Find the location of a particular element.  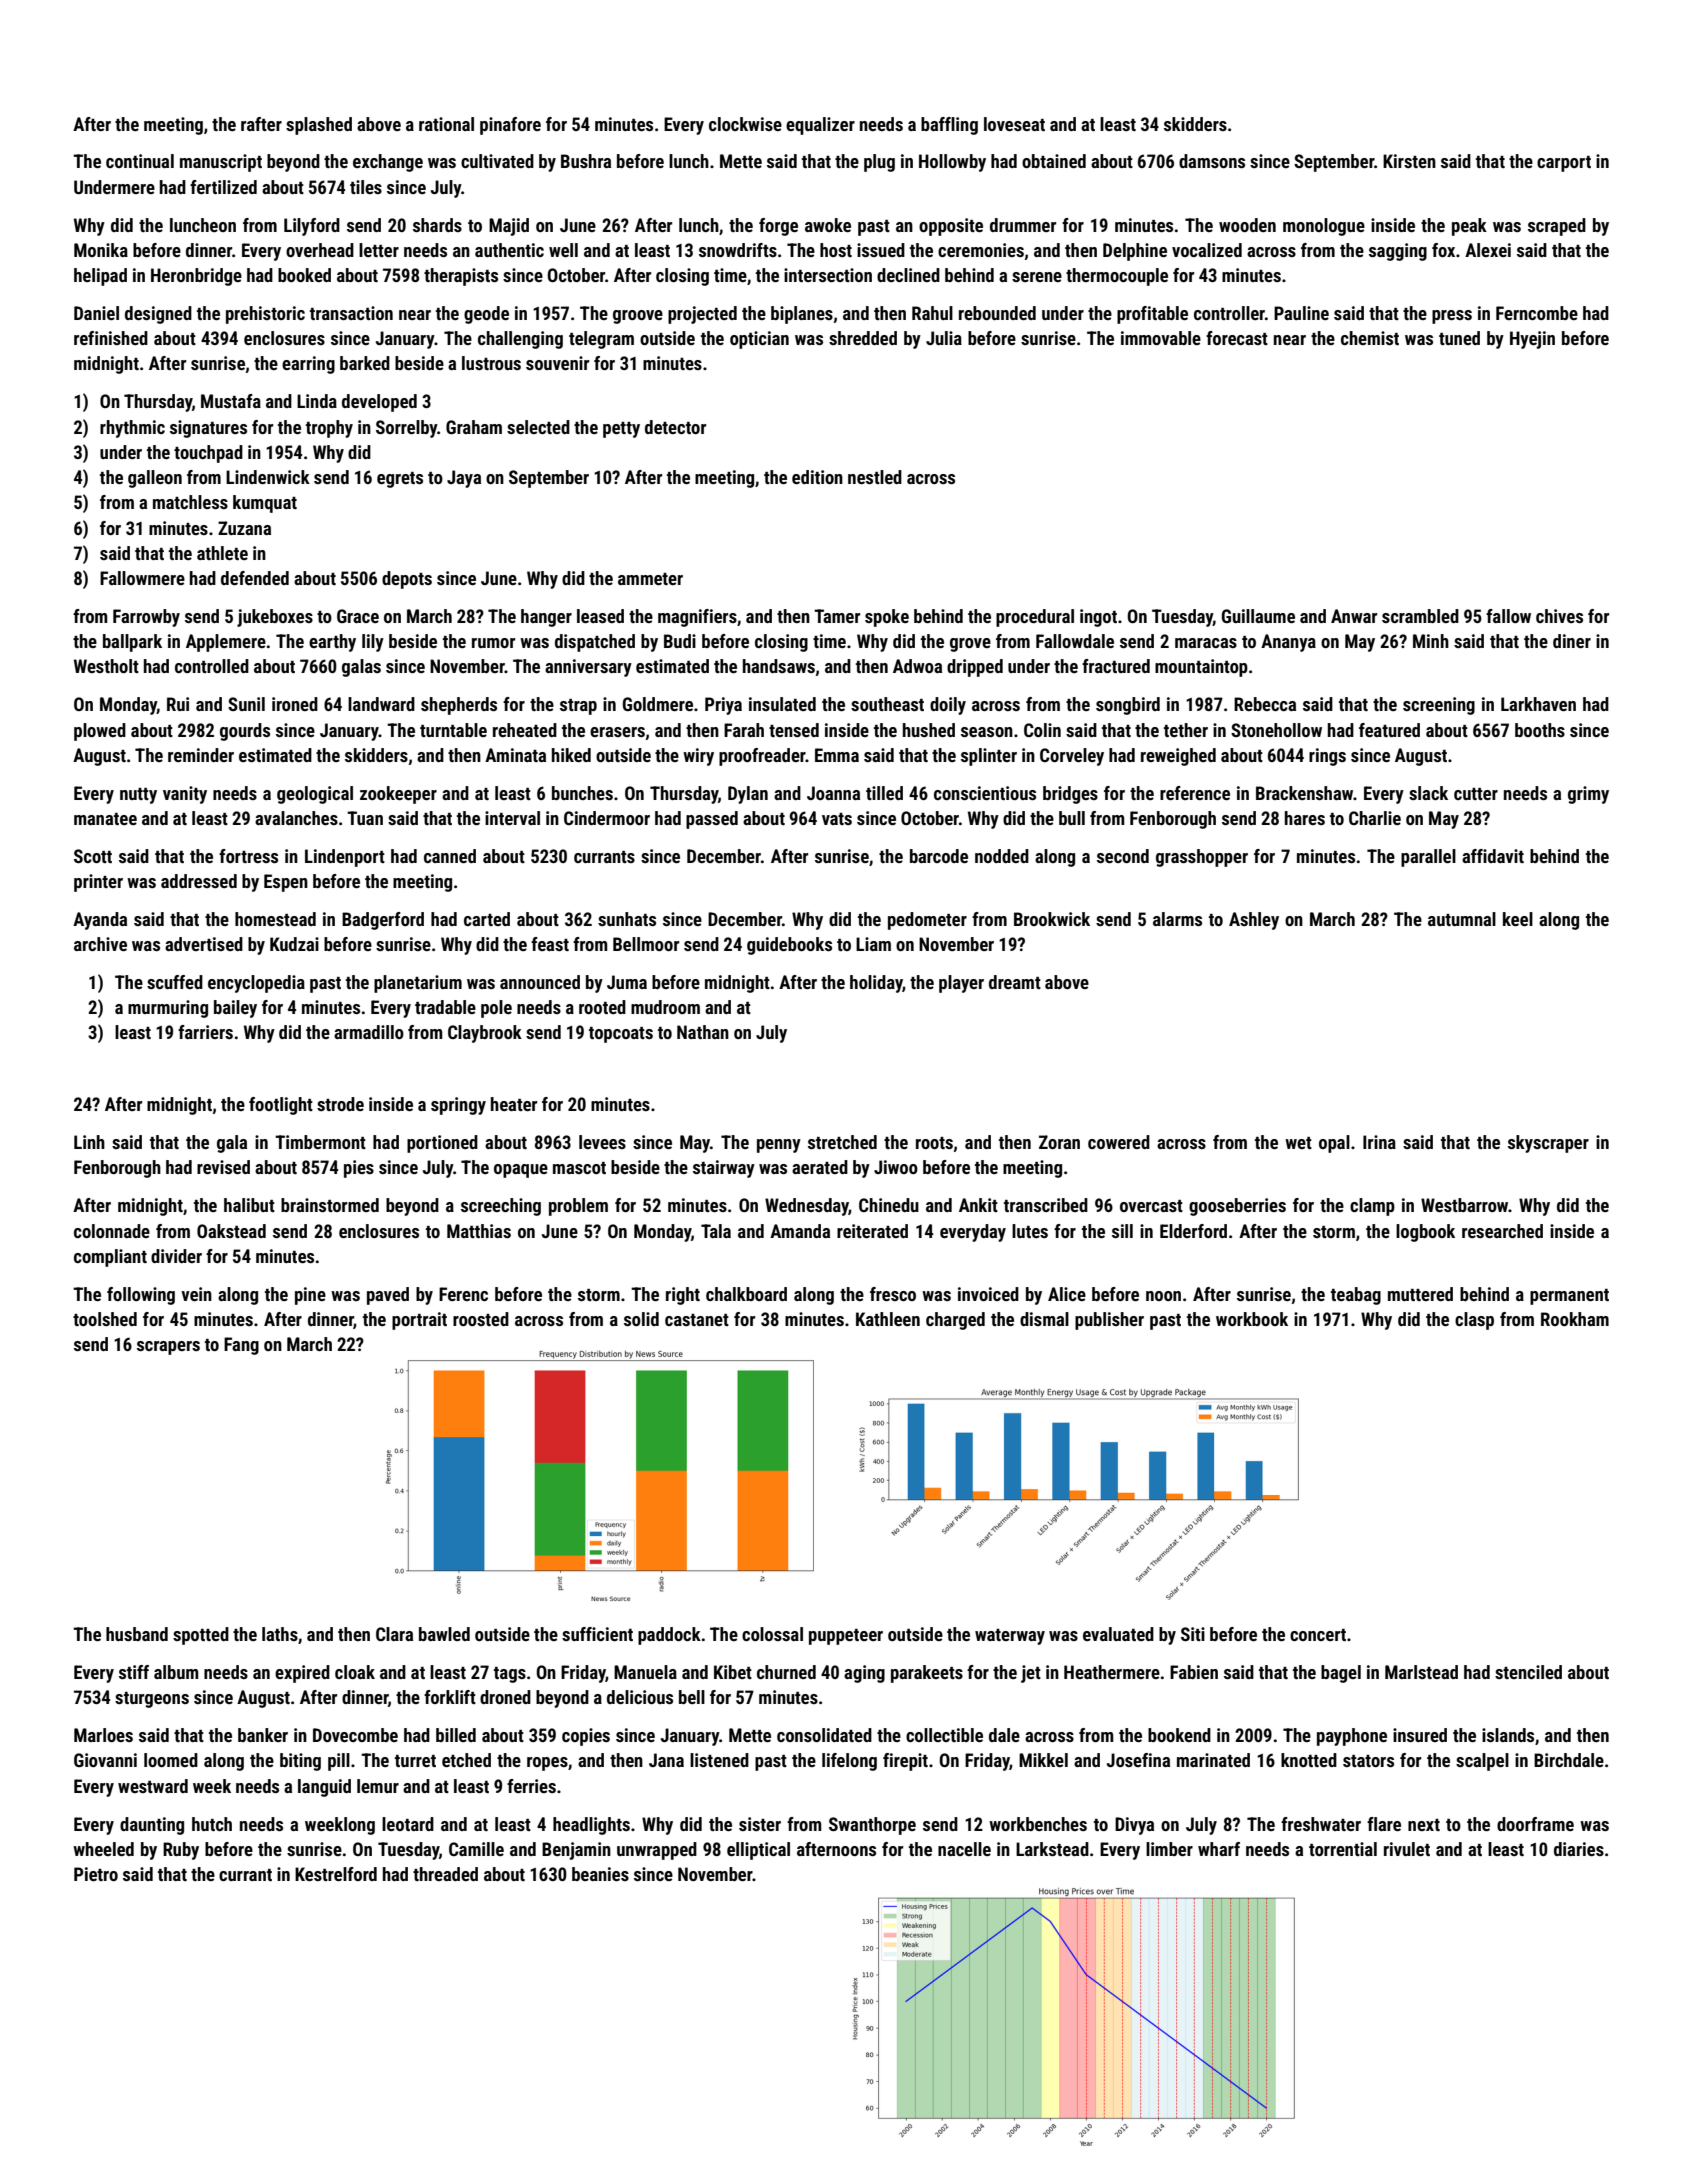

armadillo is located at coordinates (369, 1032).
